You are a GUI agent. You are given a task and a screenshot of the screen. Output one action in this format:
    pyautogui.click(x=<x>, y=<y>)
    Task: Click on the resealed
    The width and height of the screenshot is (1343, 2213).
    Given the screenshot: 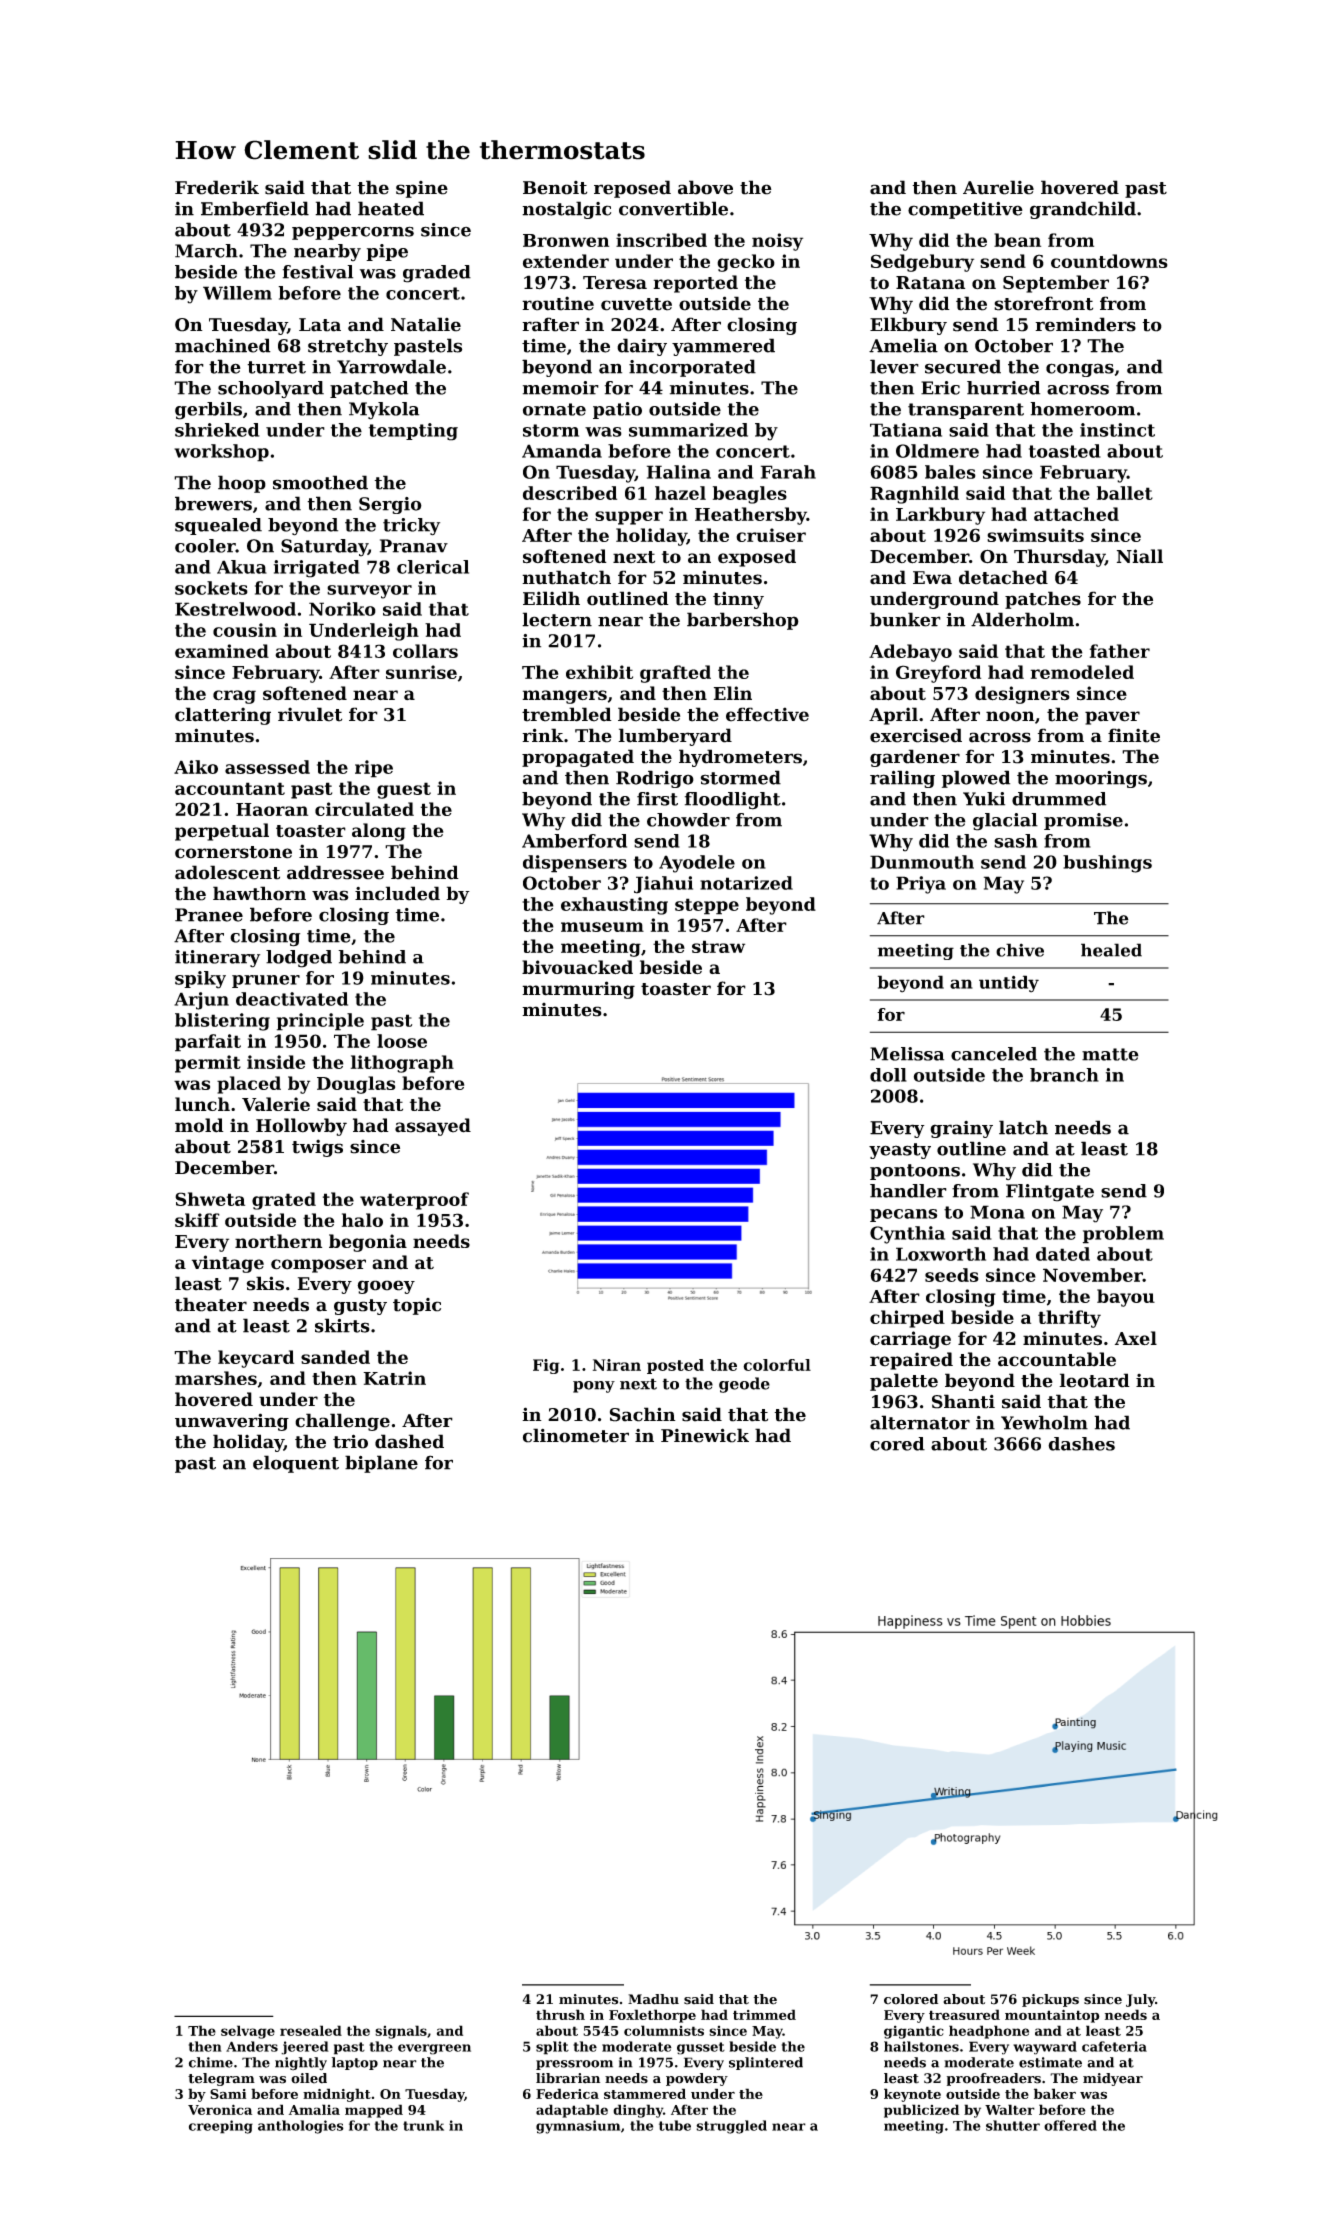 What is the action you would take?
    pyautogui.click(x=311, y=2030)
